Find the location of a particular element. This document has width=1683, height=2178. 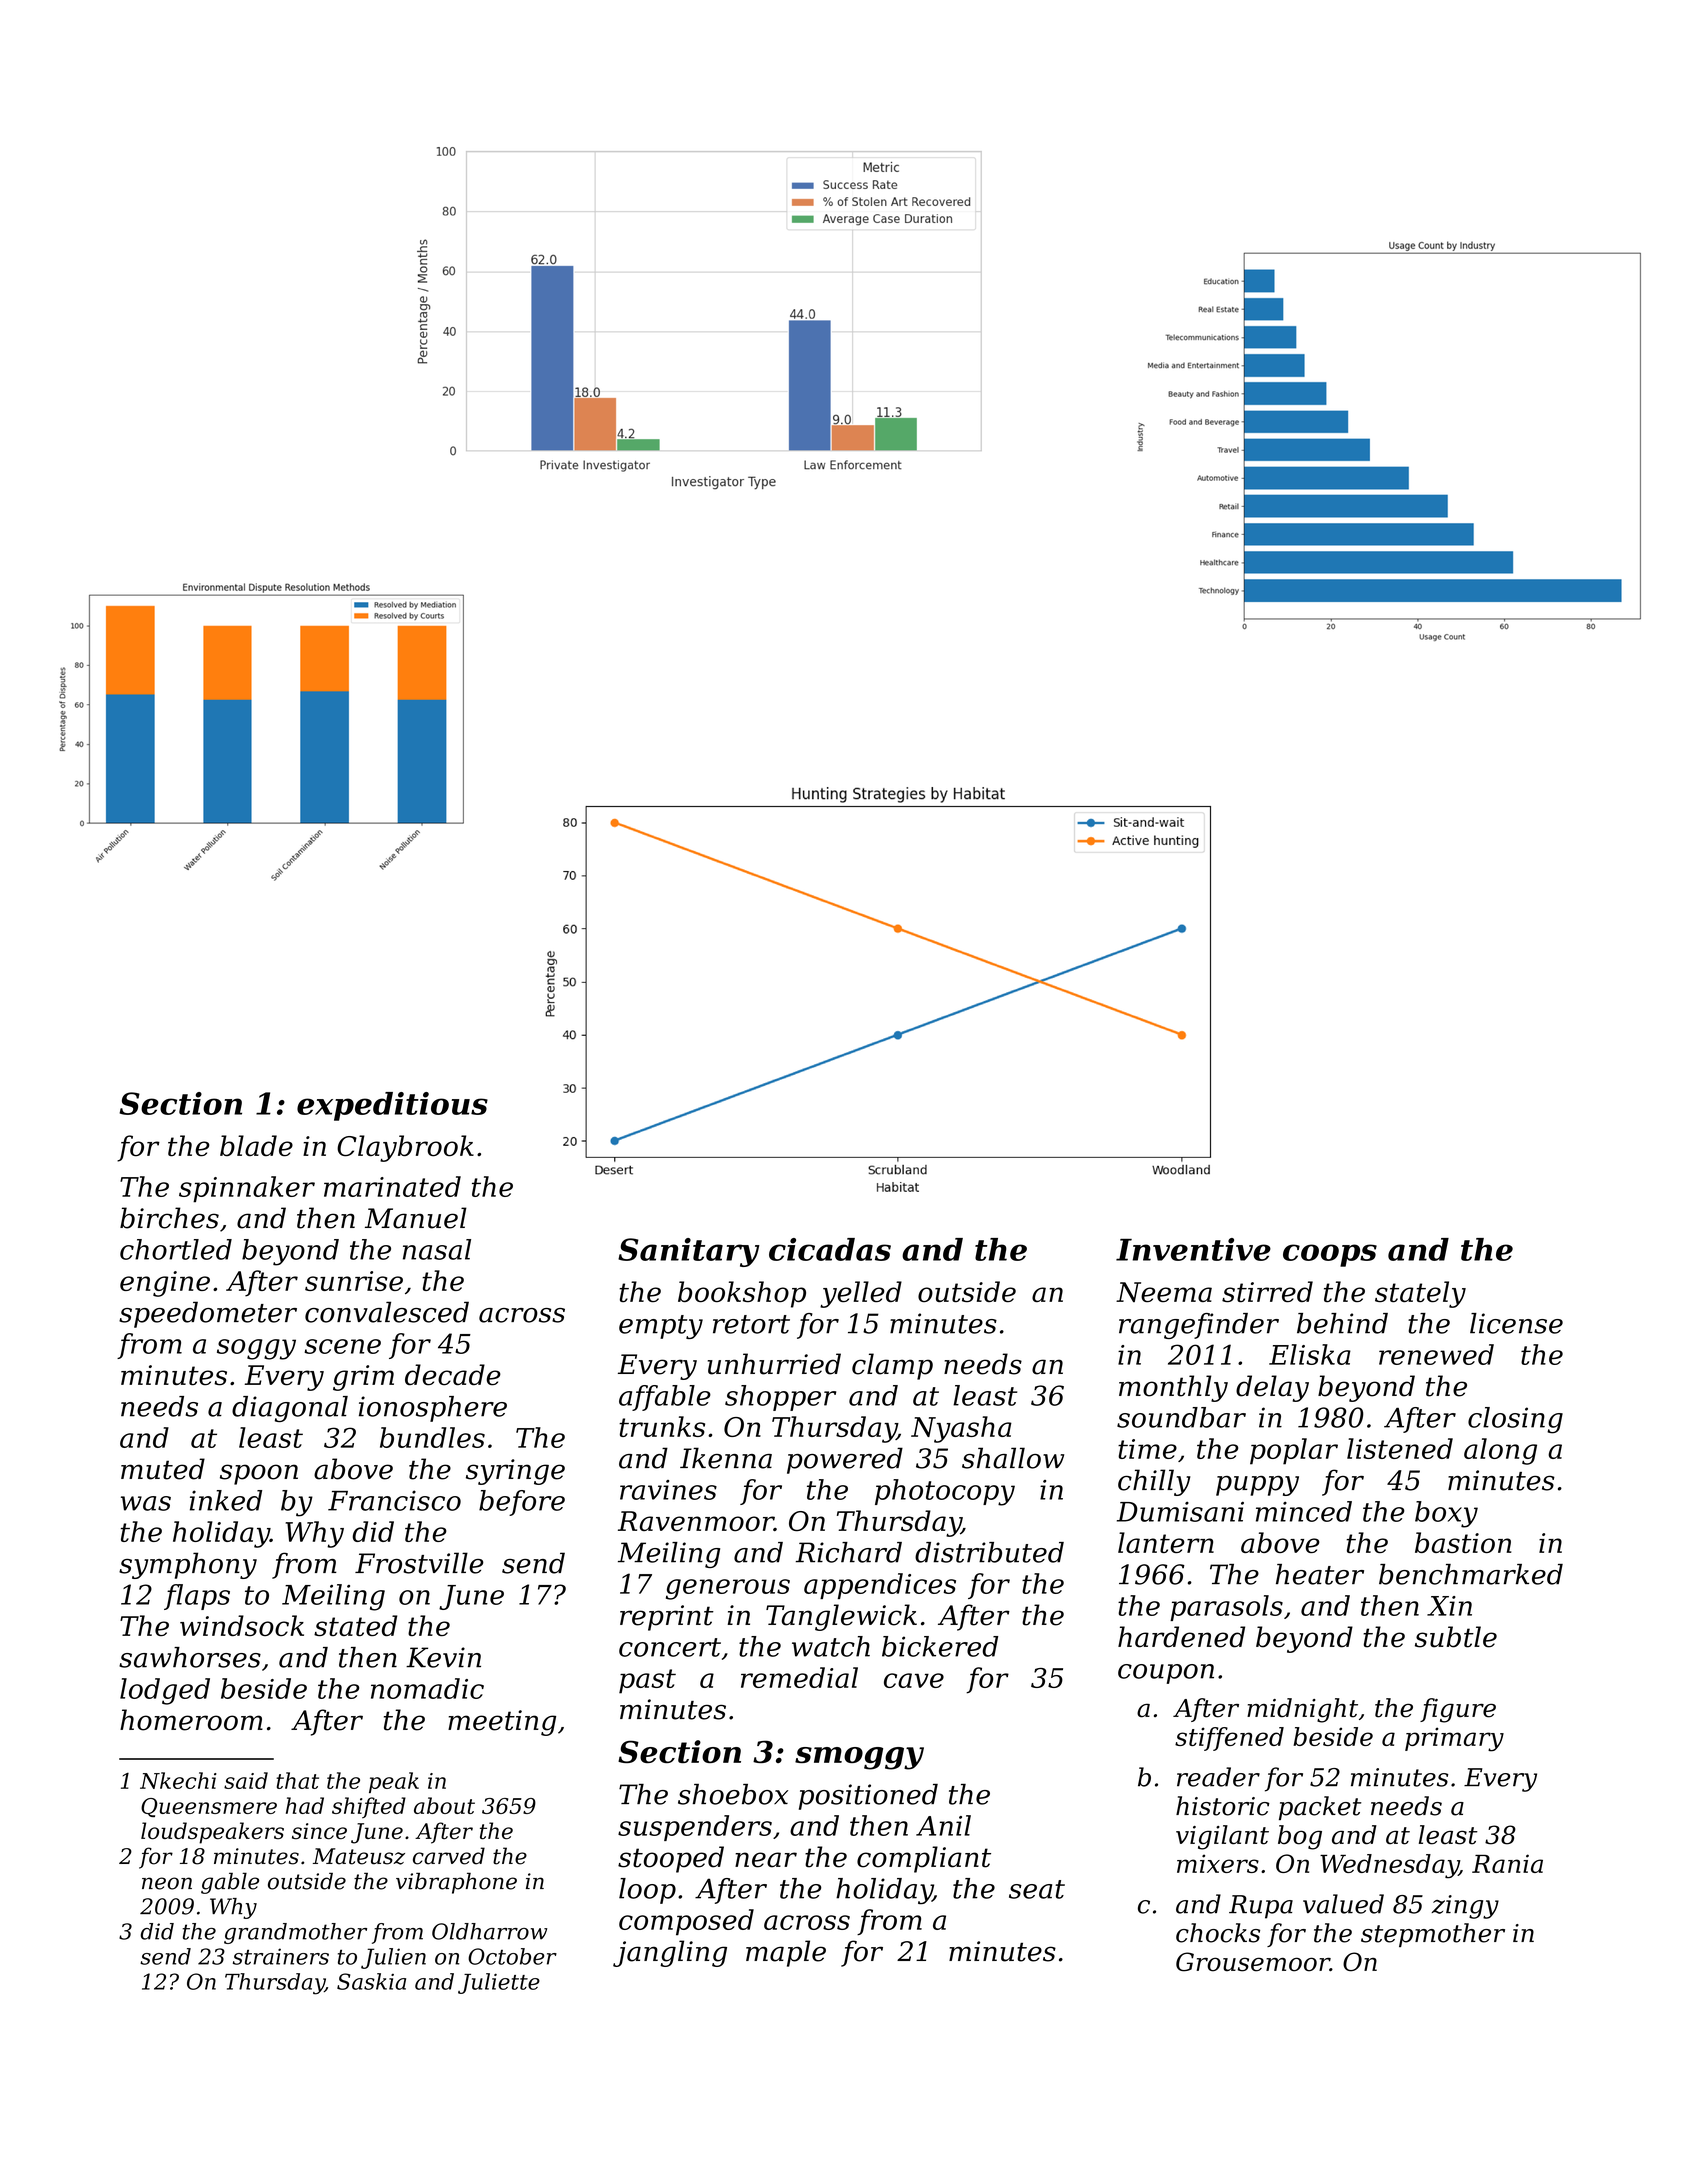

gable is located at coordinates (230, 1883).
